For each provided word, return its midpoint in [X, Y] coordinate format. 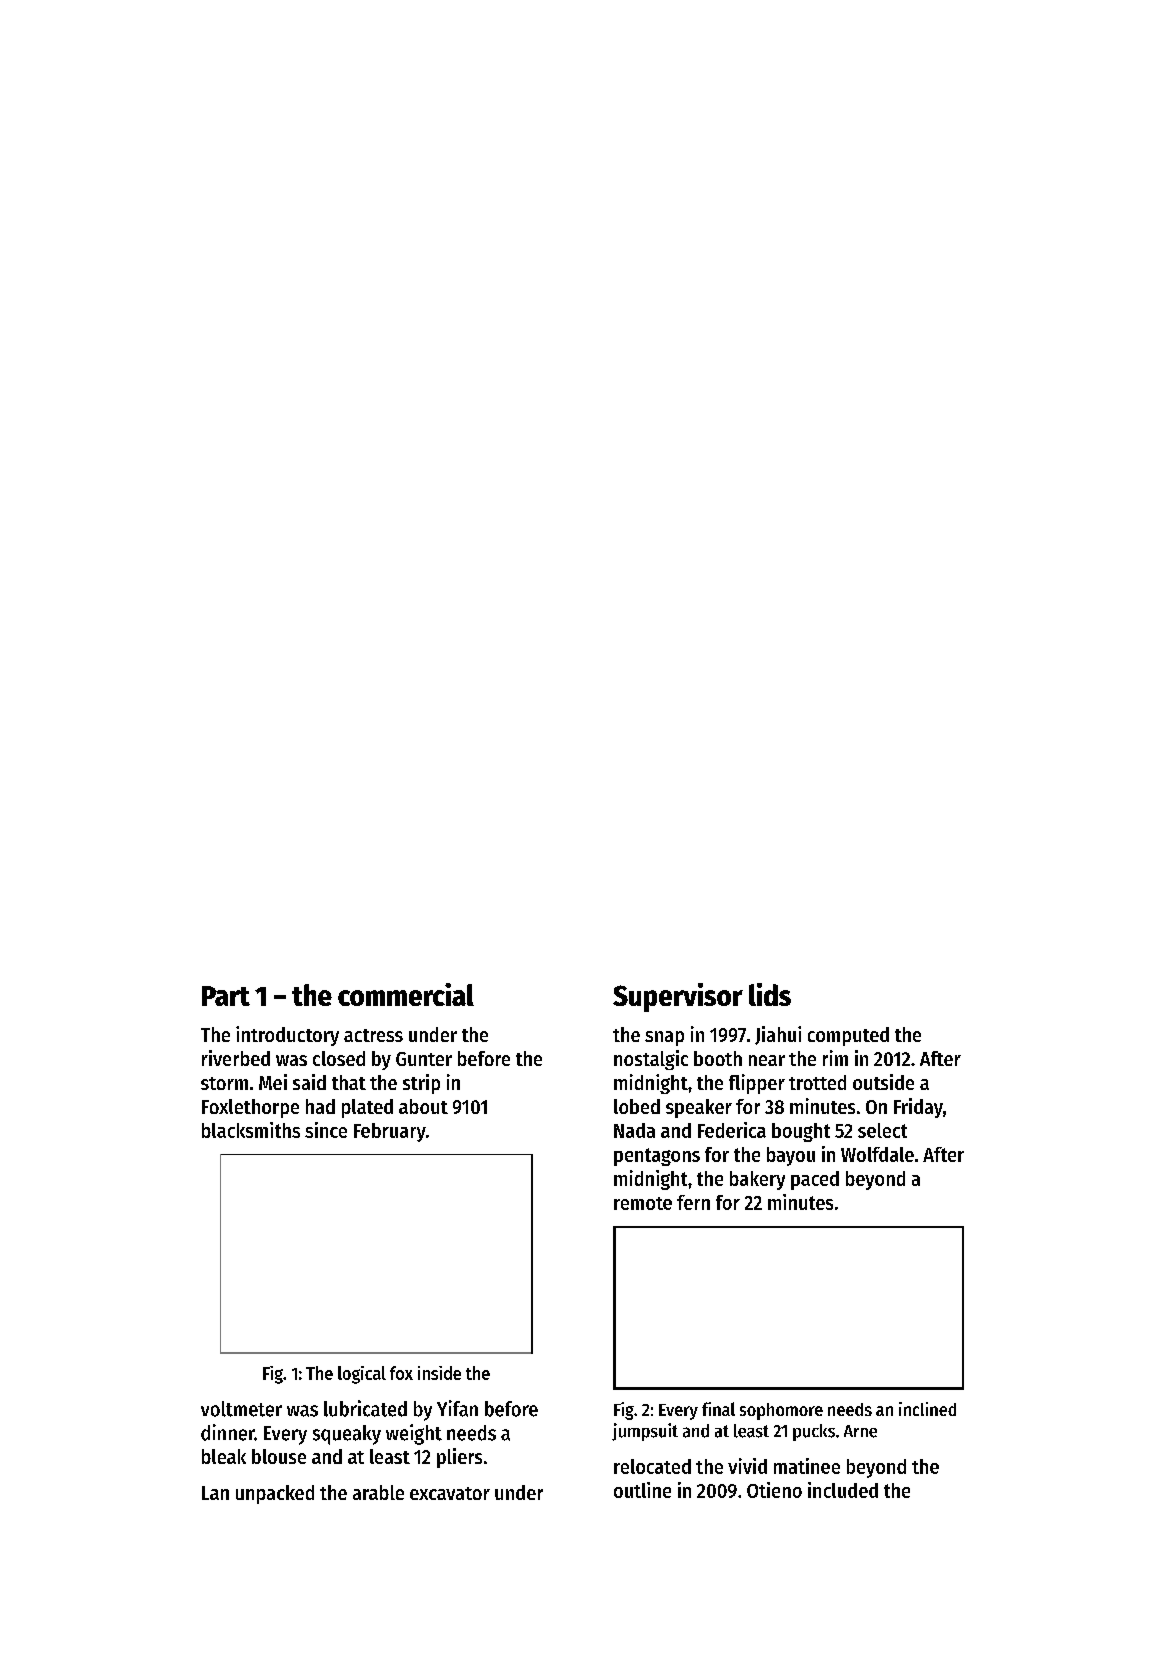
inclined [927, 1409]
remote [643, 1203]
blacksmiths [251, 1130]
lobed [637, 1106]
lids [770, 994]
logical [362, 1375]
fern [693, 1202]
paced [815, 1180]
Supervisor [678, 997]
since [326, 1130]
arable [378, 1492]
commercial [406, 994]
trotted [817, 1082]
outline [642, 1490]
